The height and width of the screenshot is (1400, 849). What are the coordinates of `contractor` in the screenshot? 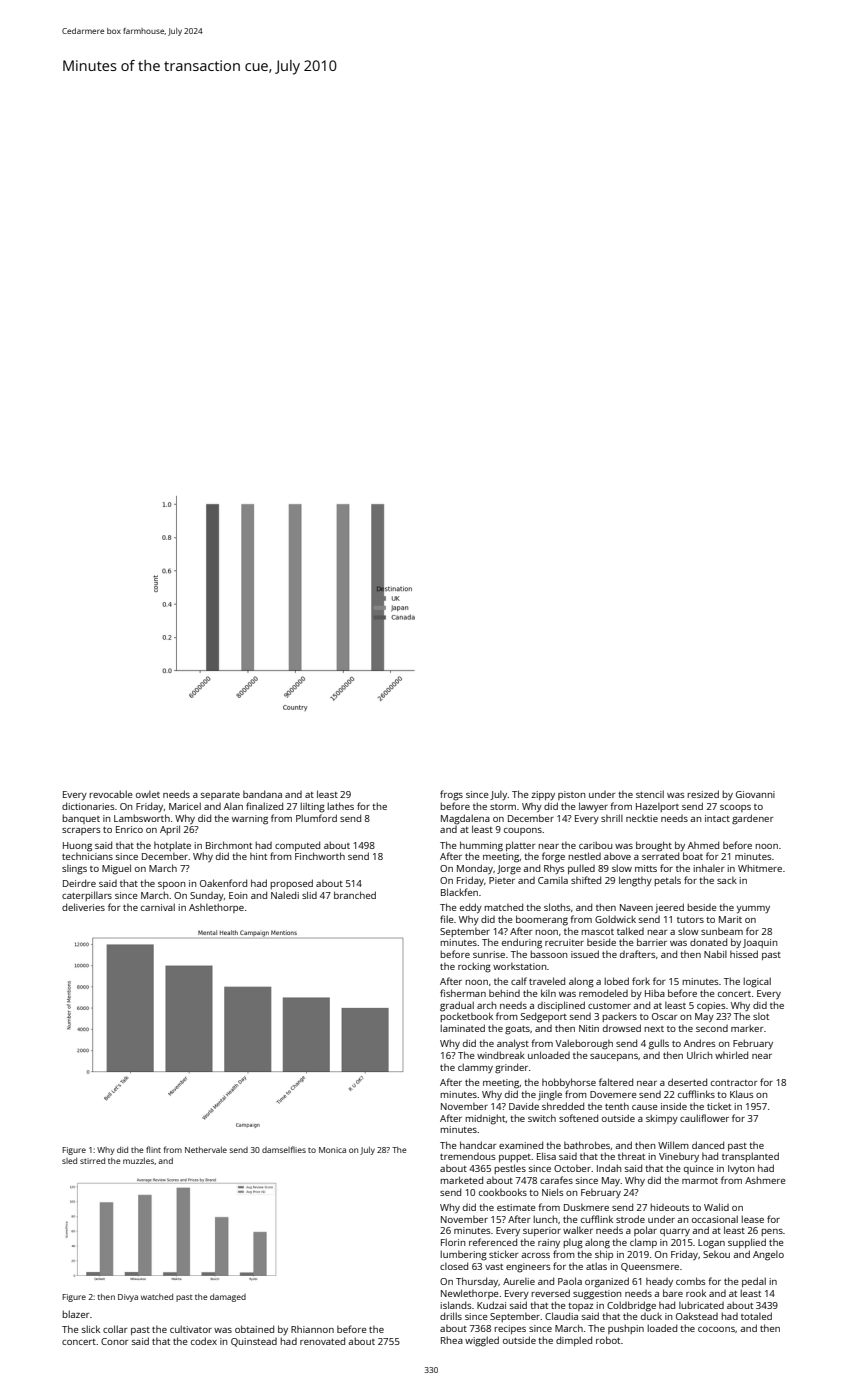 It's located at (734, 1083).
